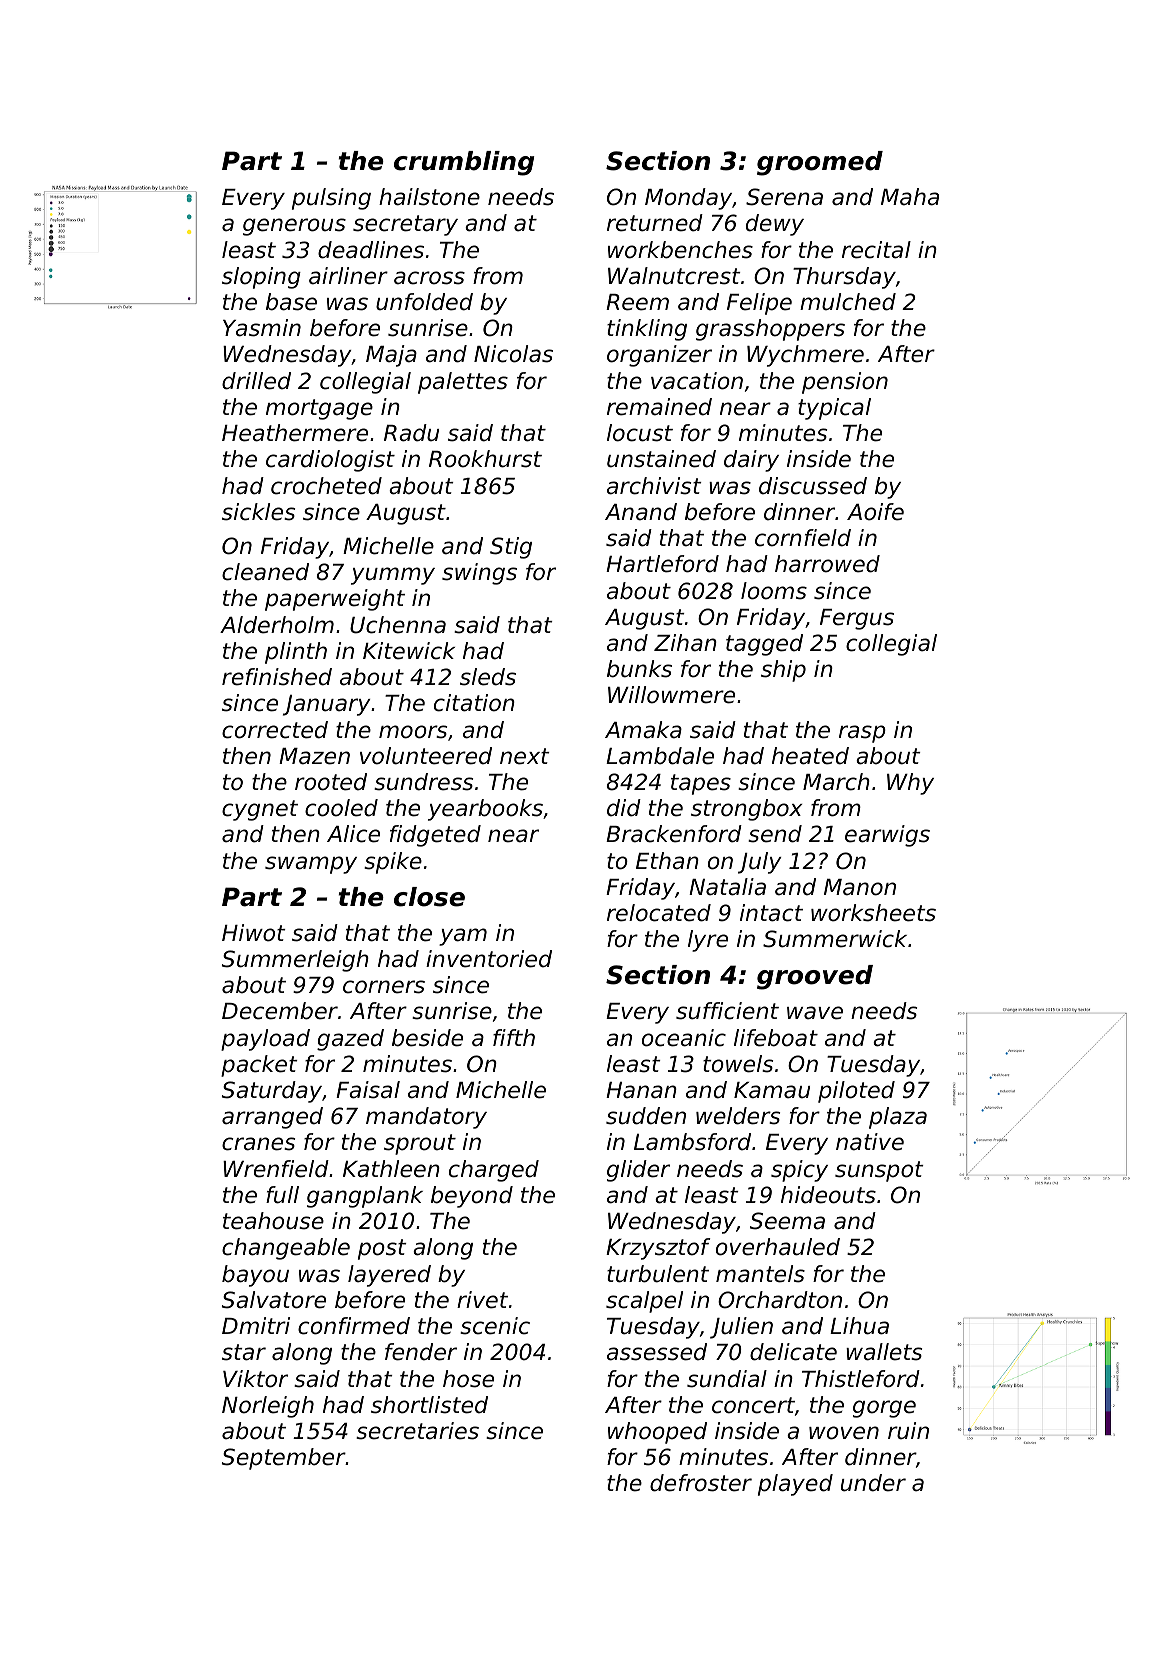  What do you see at coordinates (429, 897) in the screenshot?
I see `close` at bounding box center [429, 897].
